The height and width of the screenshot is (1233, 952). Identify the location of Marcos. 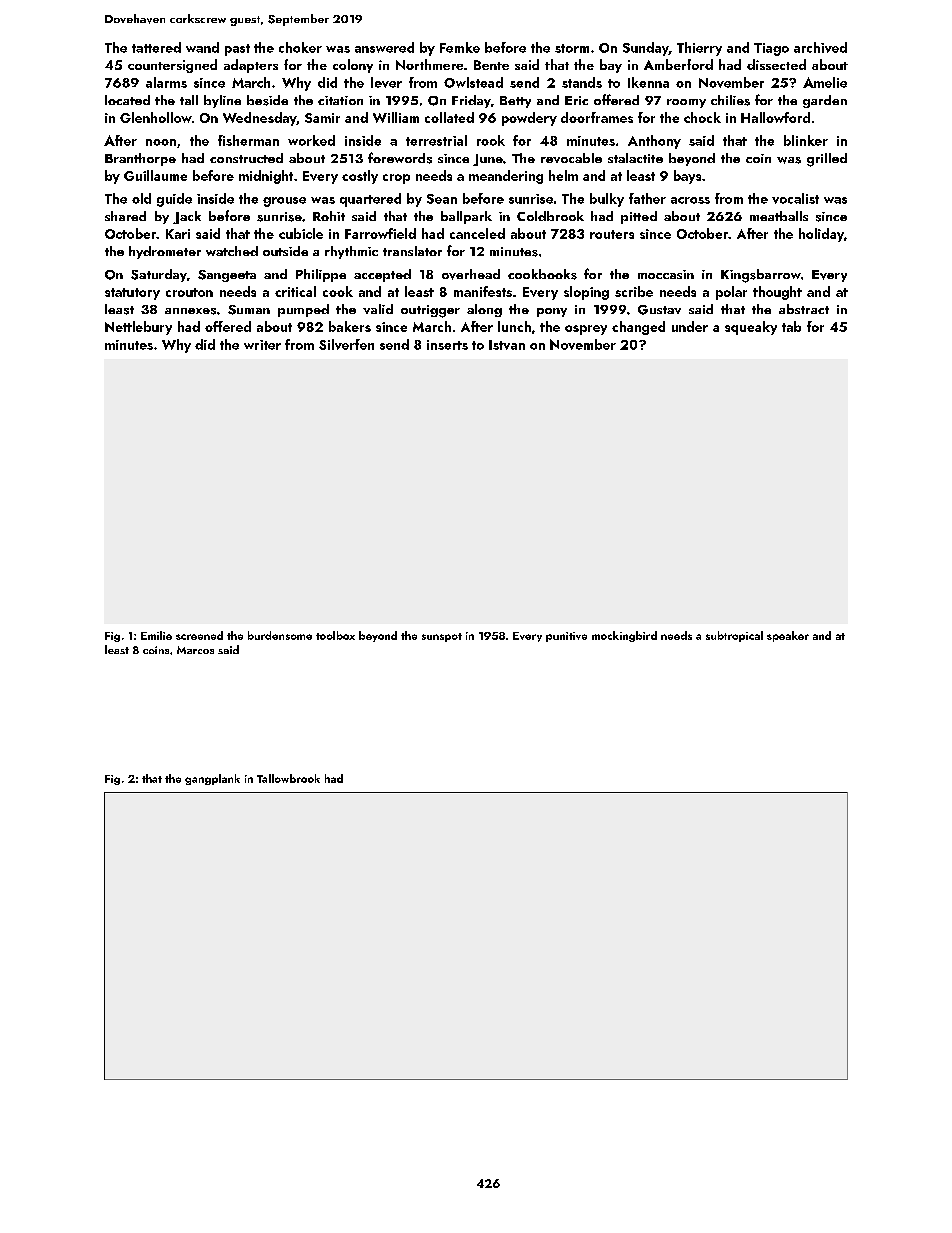
(195, 650).
